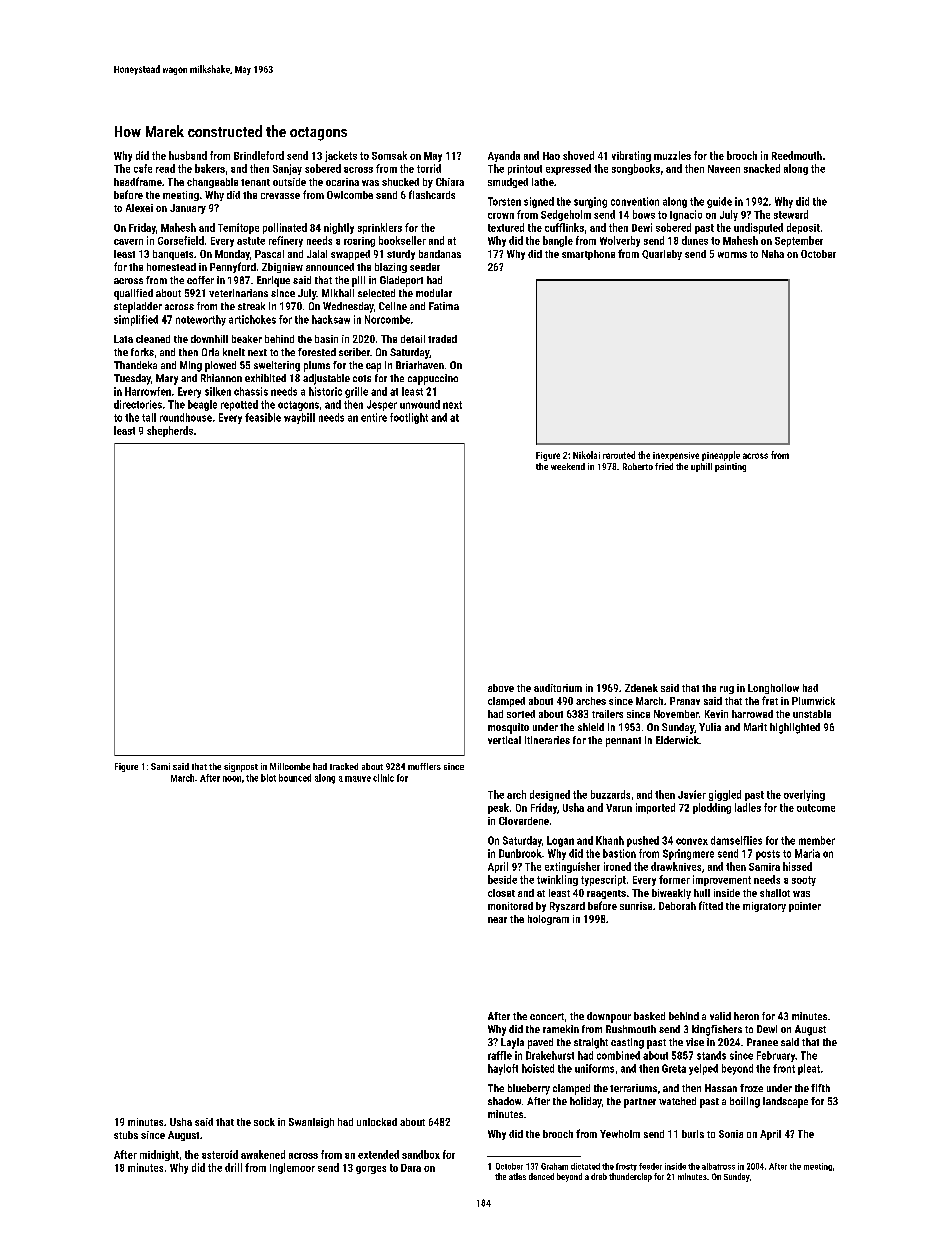  Describe the element at coordinates (560, 841) in the screenshot. I see `Logan` at that location.
